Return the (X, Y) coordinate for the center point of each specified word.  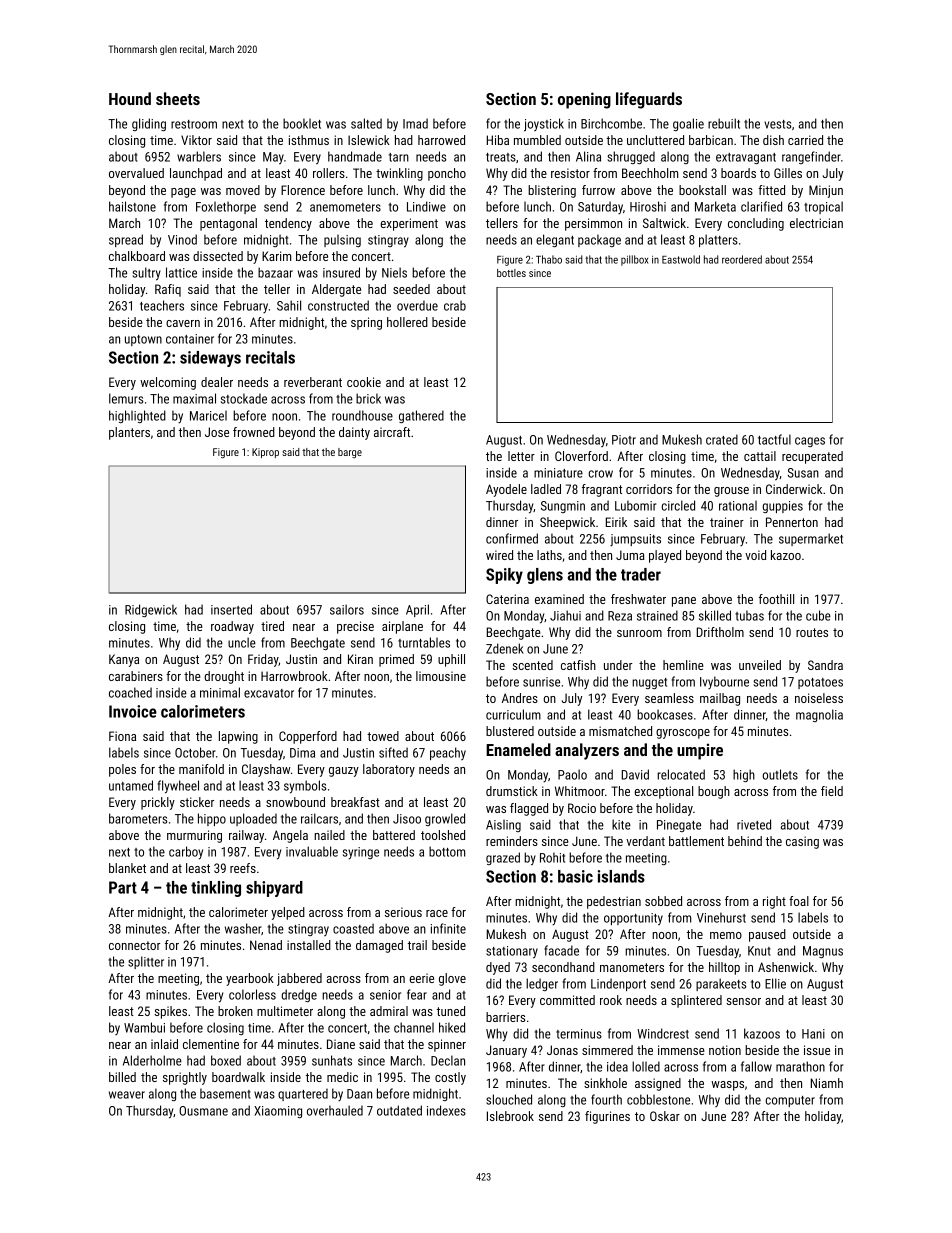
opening (584, 100)
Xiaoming (278, 1112)
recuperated (812, 457)
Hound (130, 98)
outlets (780, 774)
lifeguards (649, 100)
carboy (186, 853)
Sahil (289, 305)
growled (445, 819)
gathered (421, 416)
